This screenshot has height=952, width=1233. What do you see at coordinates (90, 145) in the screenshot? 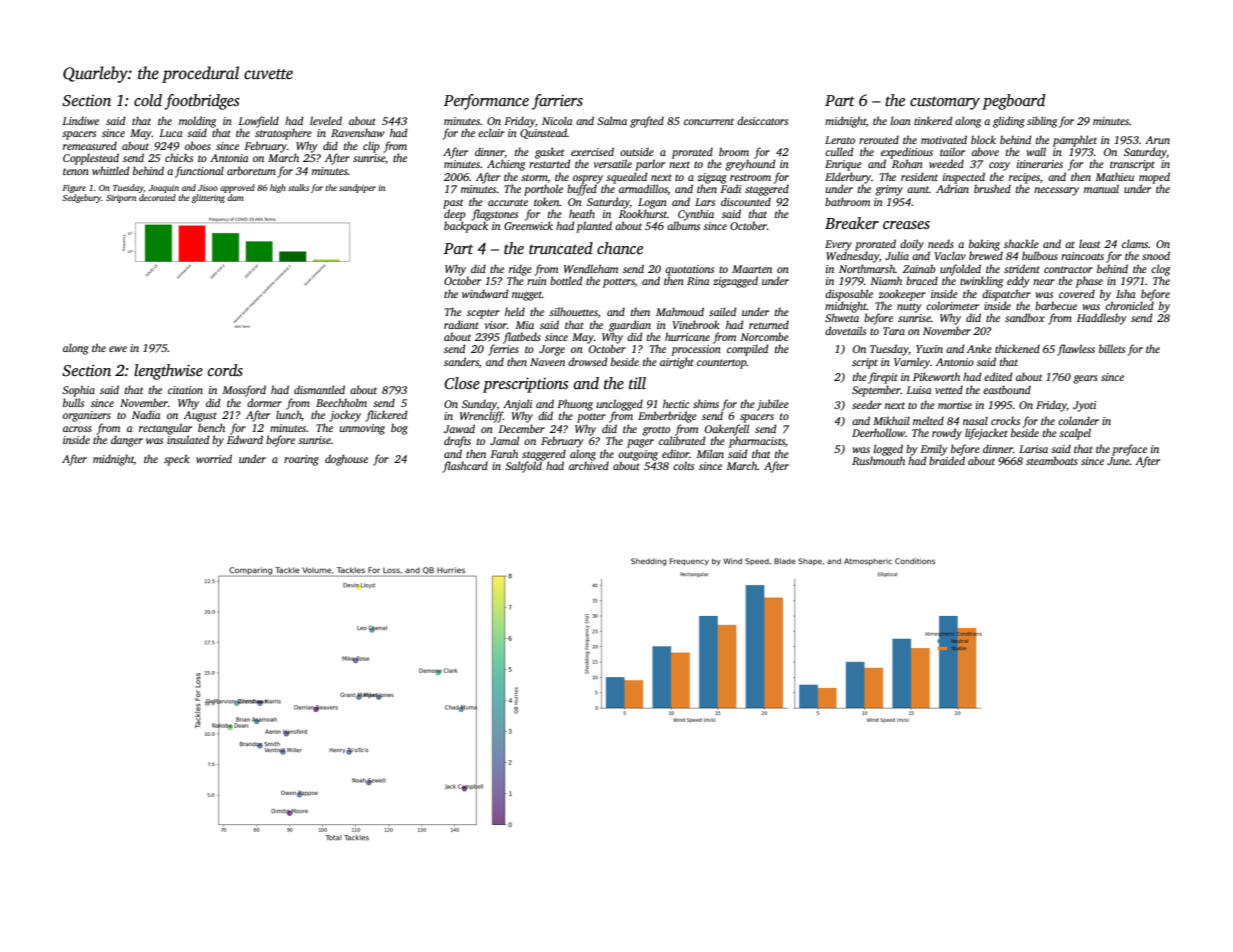
I see `remeasured` at bounding box center [90, 145].
